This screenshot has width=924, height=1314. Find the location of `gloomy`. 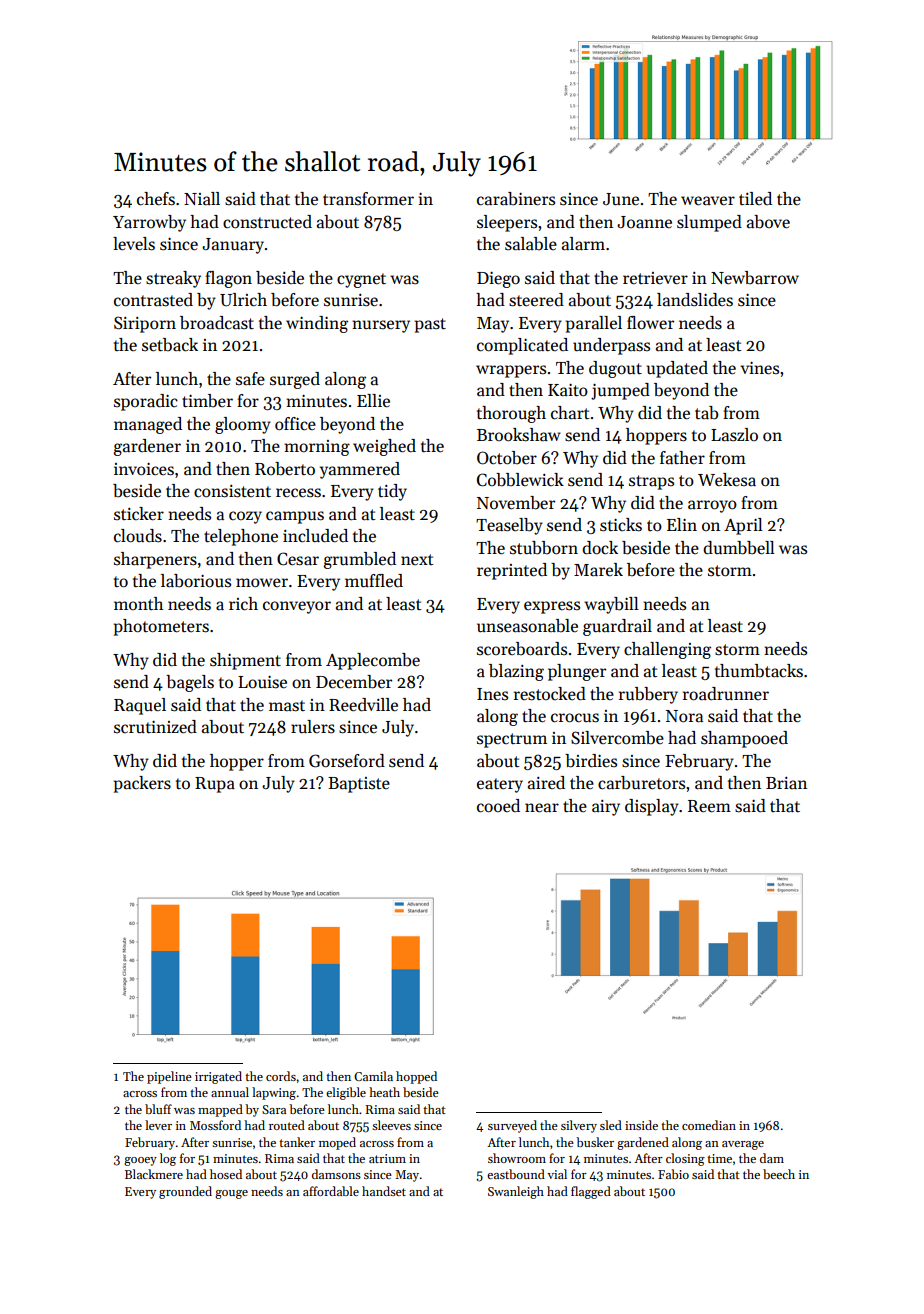

gloomy is located at coordinates (243, 425).
